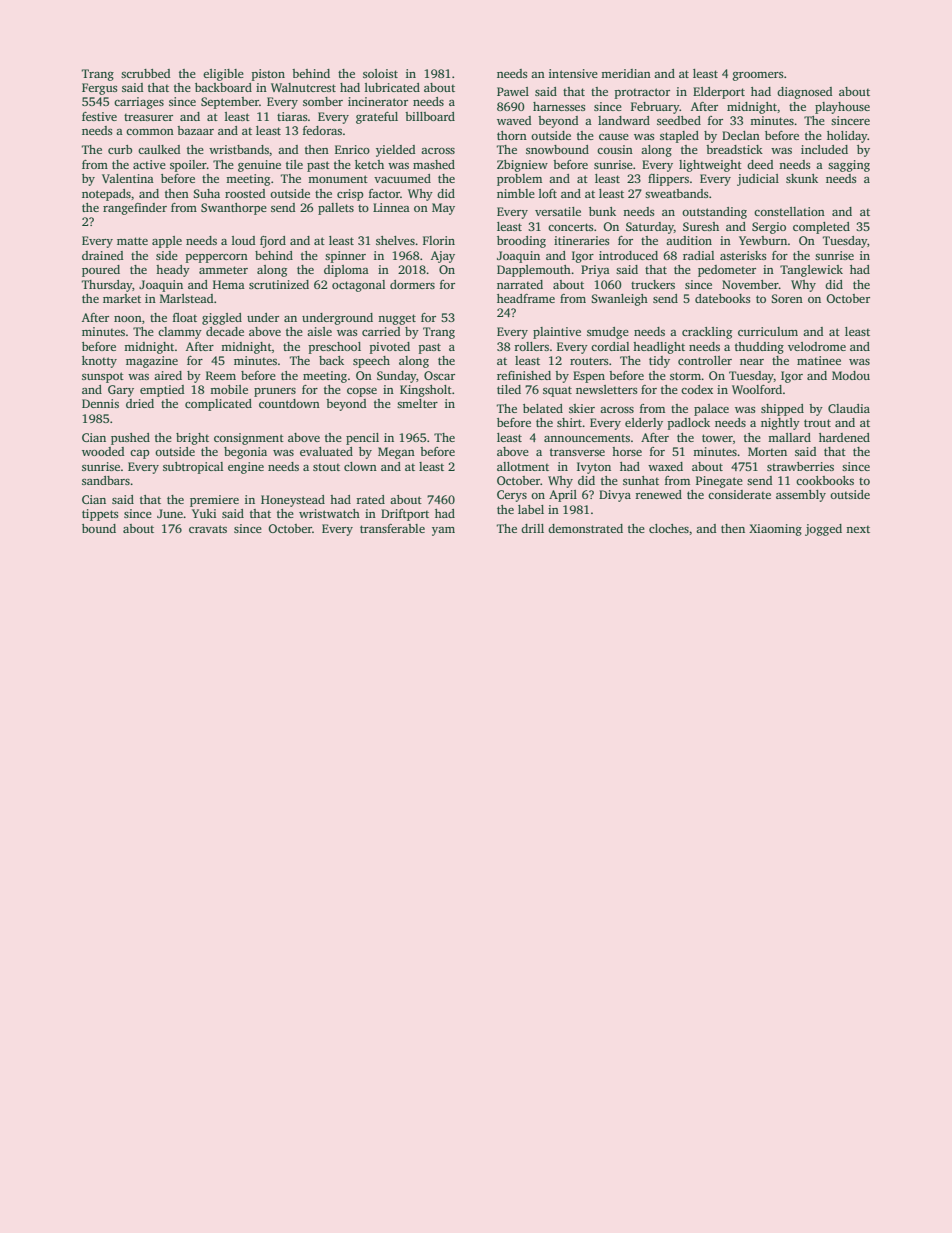 The width and height of the screenshot is (952, 1233). Describe the element at coordinates (513, 91) in the screenshot. I see `Pawel` at that location.
